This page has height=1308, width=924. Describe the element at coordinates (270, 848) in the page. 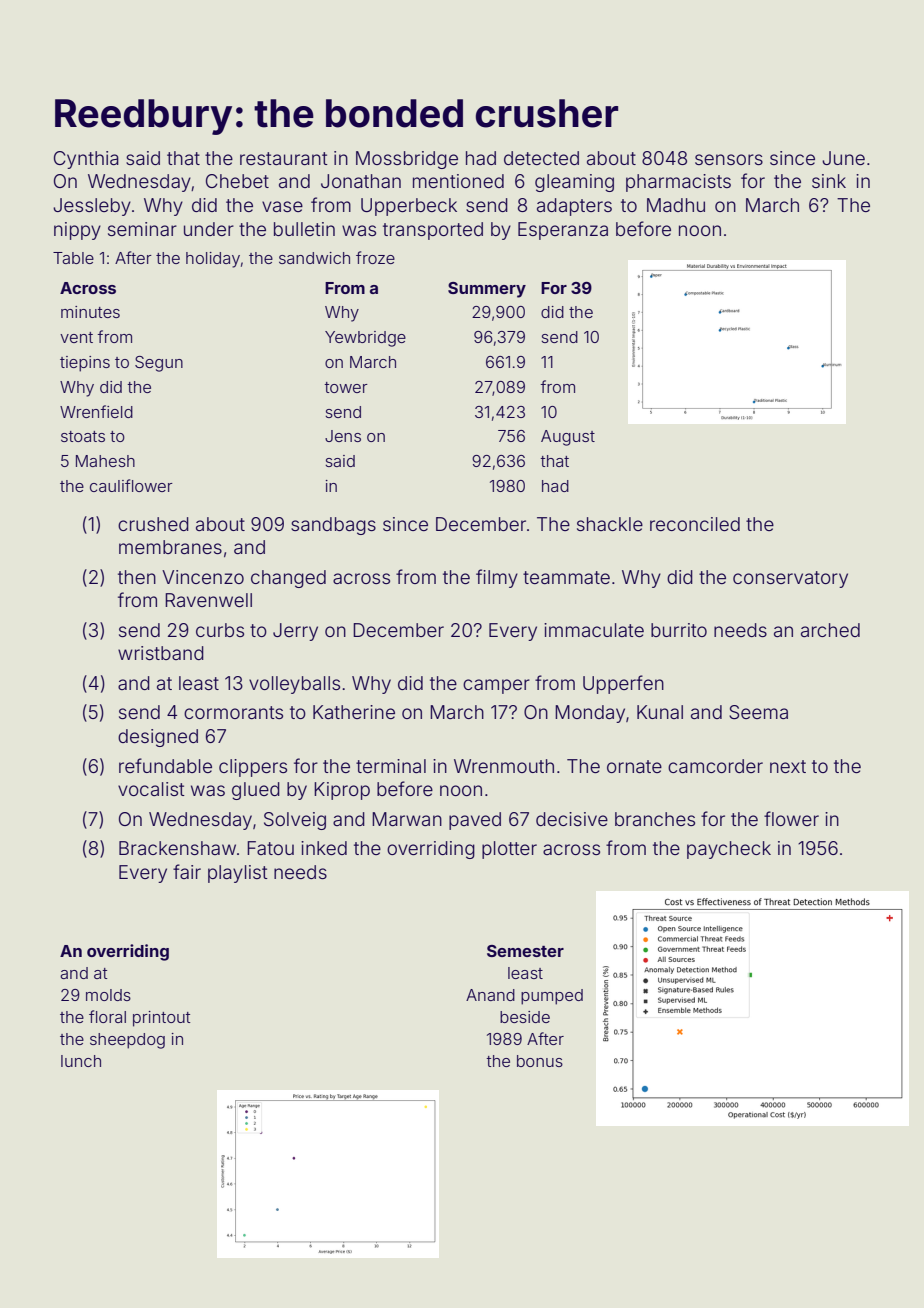

I see `Fatou` at that location.
